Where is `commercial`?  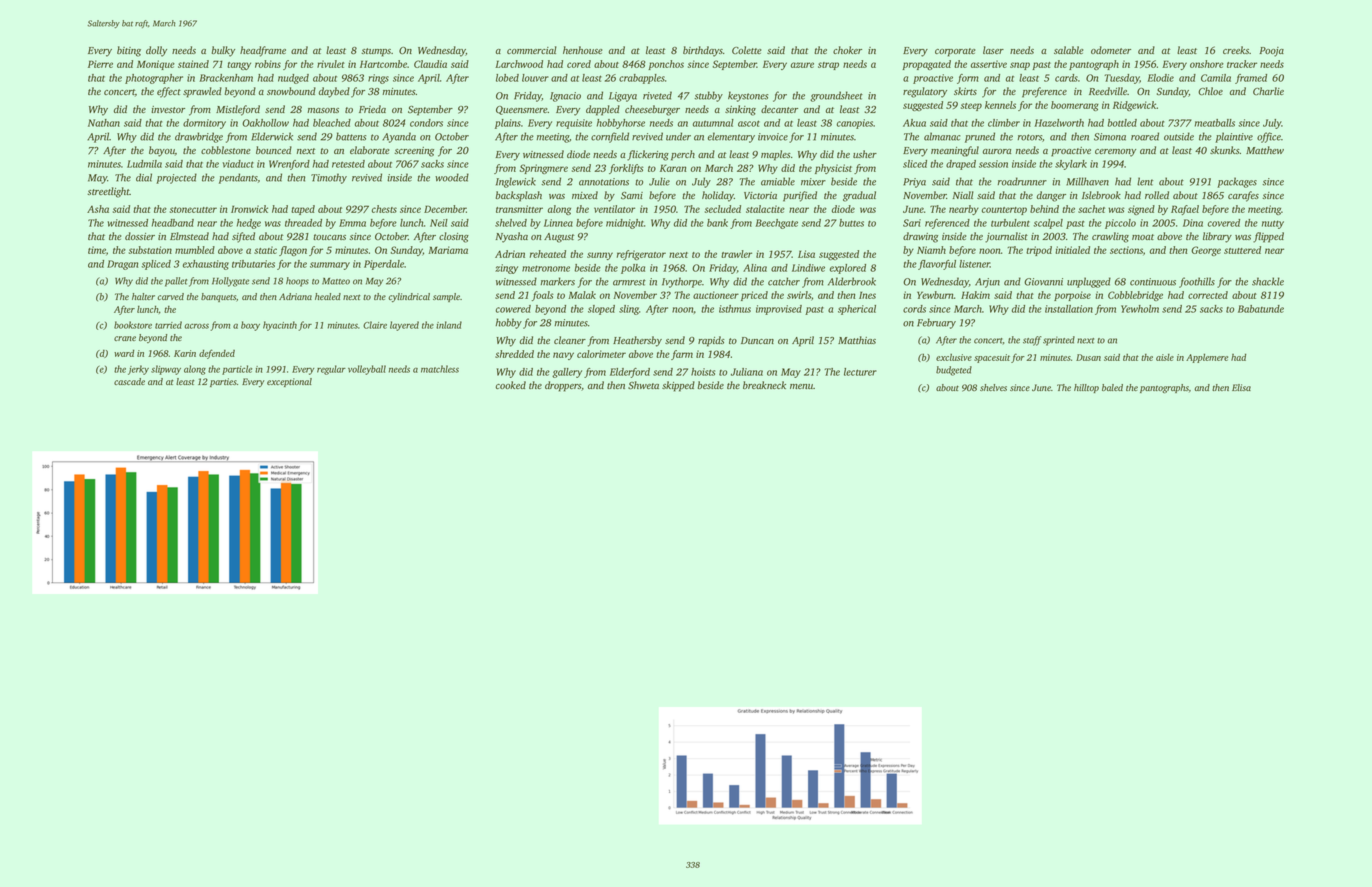
commercial is located at coordinates (532, 50).
